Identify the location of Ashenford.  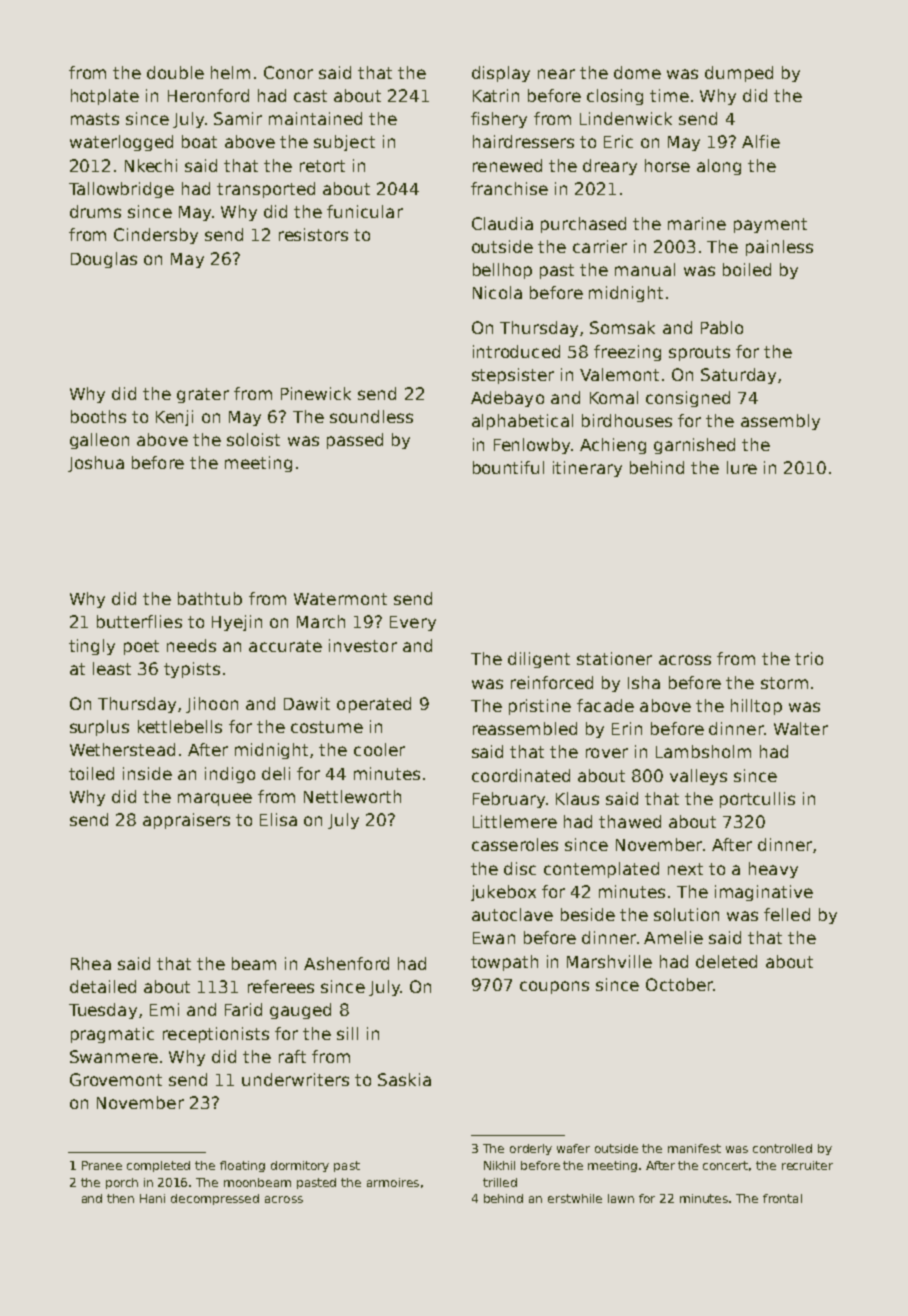
(346, 963).
